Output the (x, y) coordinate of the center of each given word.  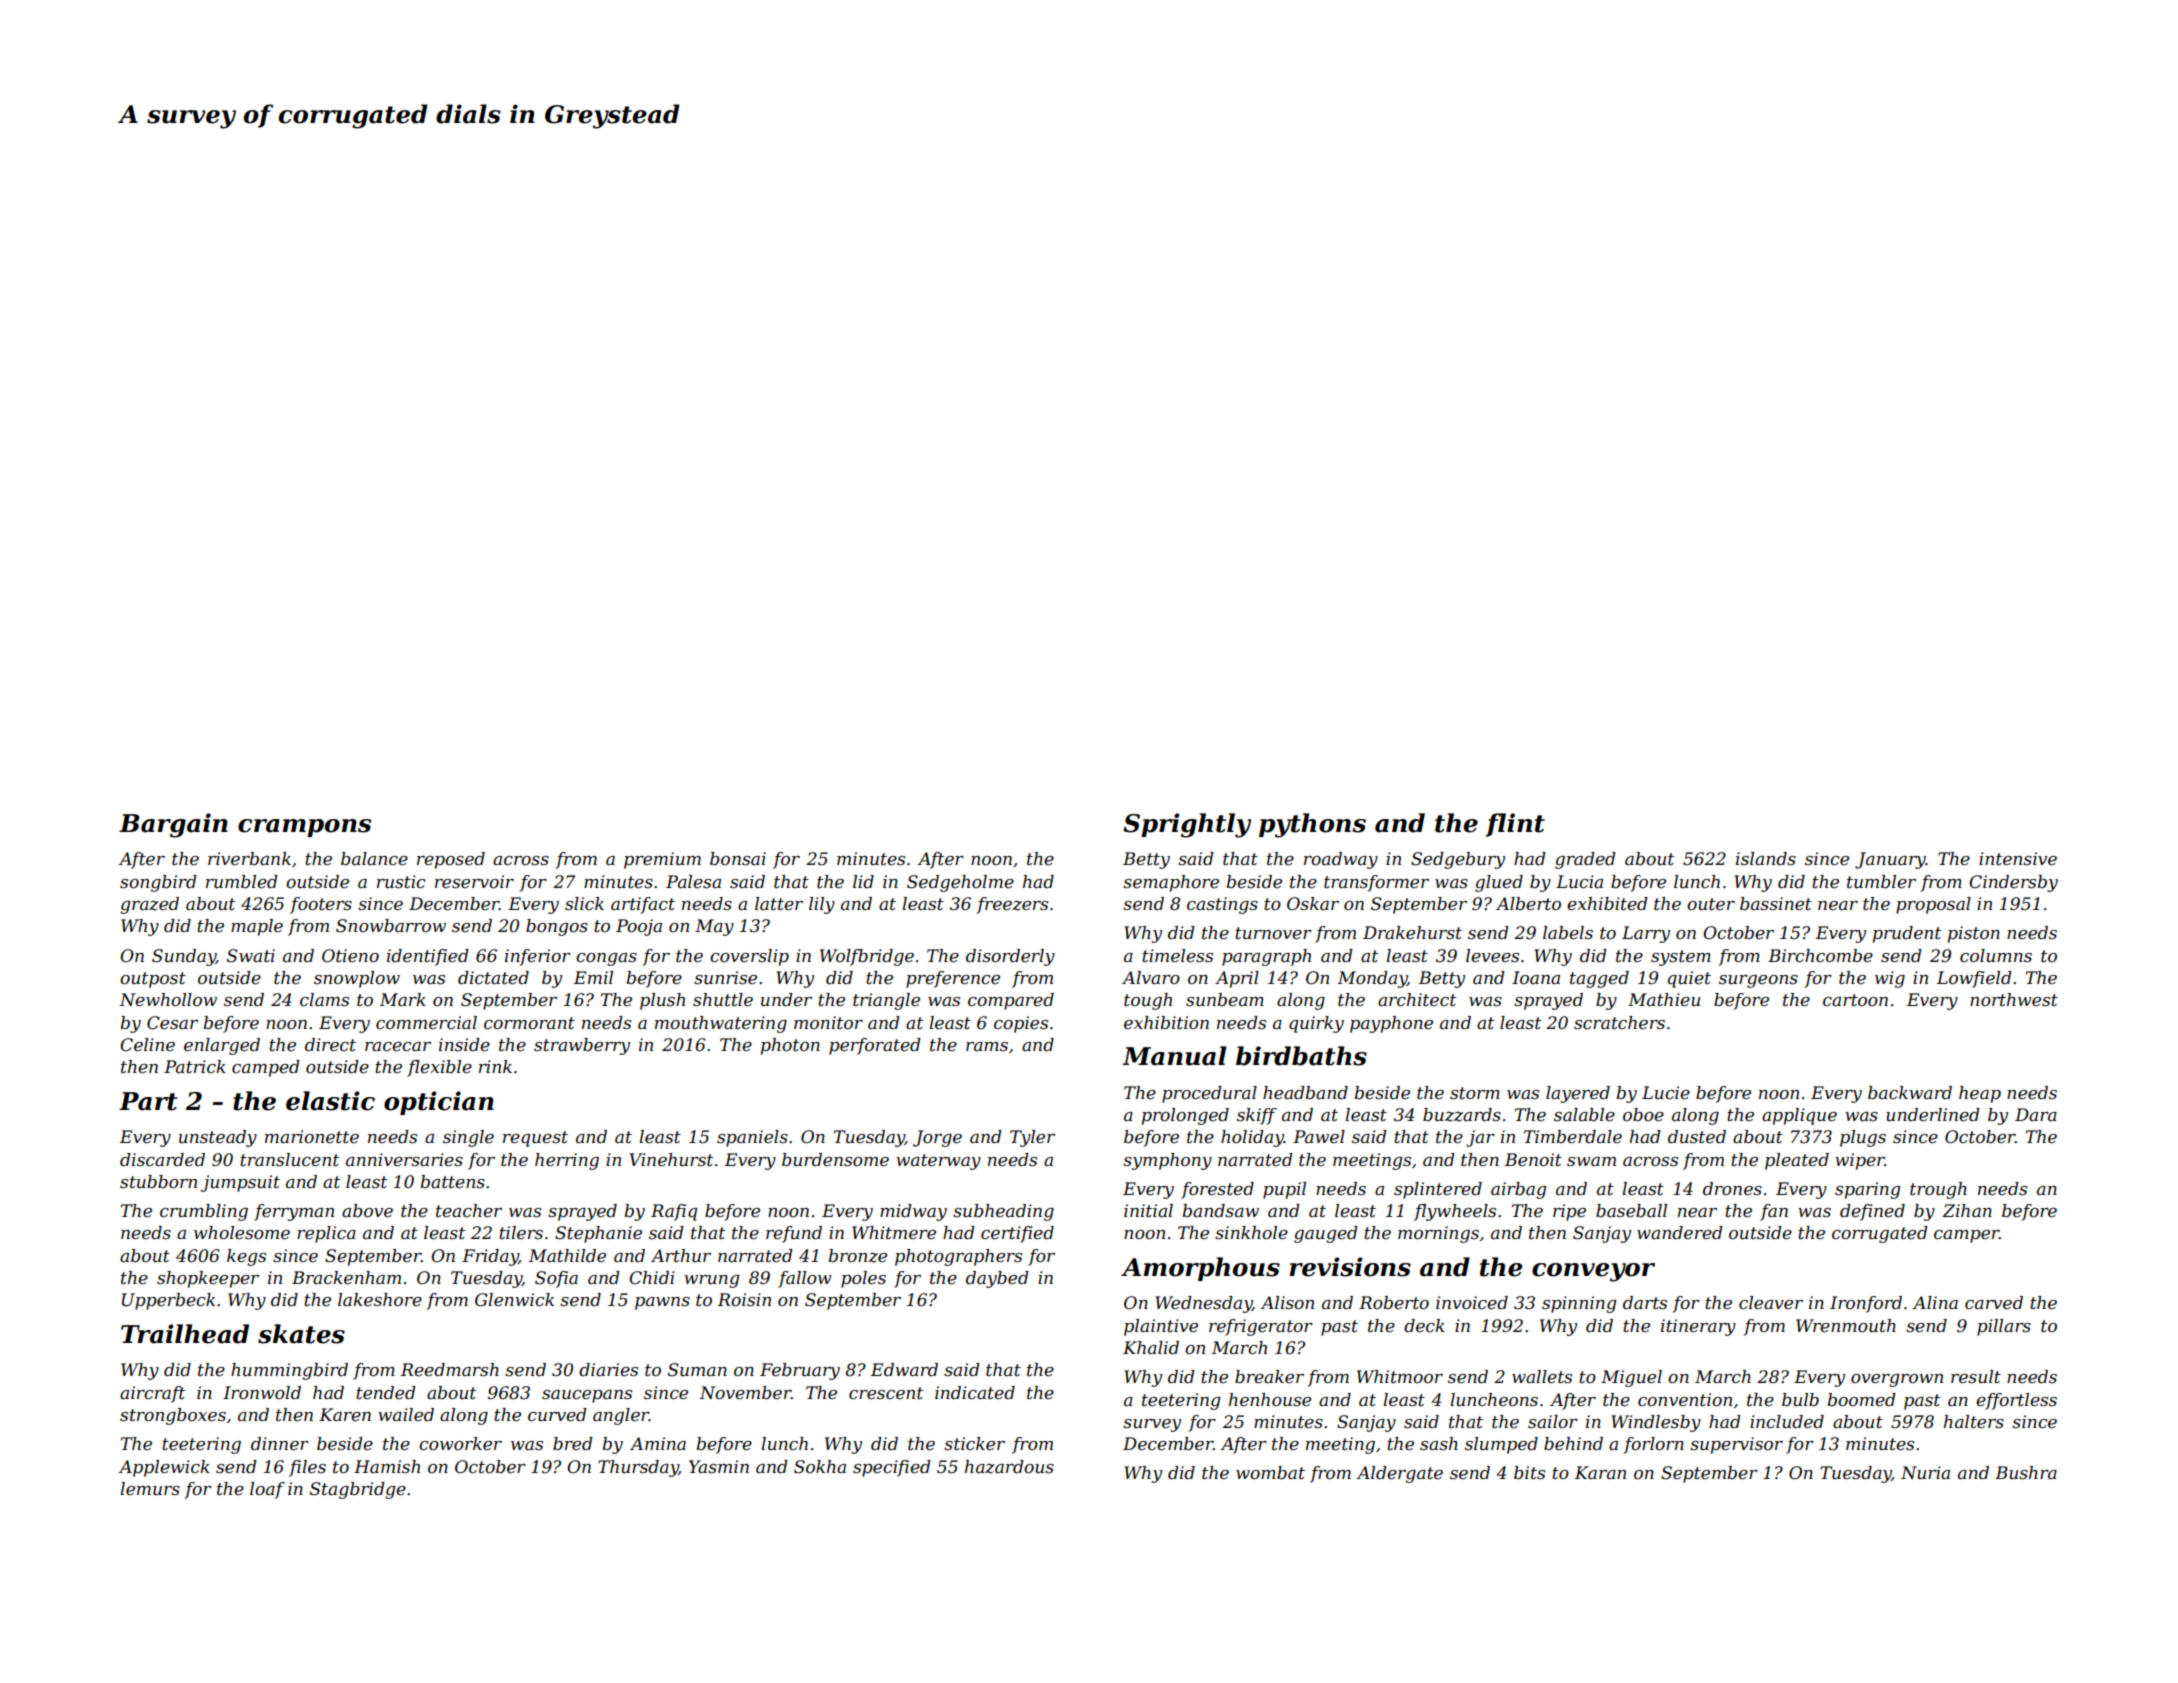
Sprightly (1187, 825)
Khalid (1151, 1347)
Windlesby (1656, 1423)
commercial (426, 1023)
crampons (304, 828)
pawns (662, 1303)
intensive (2018, 859)
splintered (1438, 1190)
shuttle (723, 1000)
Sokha (820, 1467)
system (1681, 958)
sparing (1868, 1190)
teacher (469, 1211)
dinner (280, 1444)
